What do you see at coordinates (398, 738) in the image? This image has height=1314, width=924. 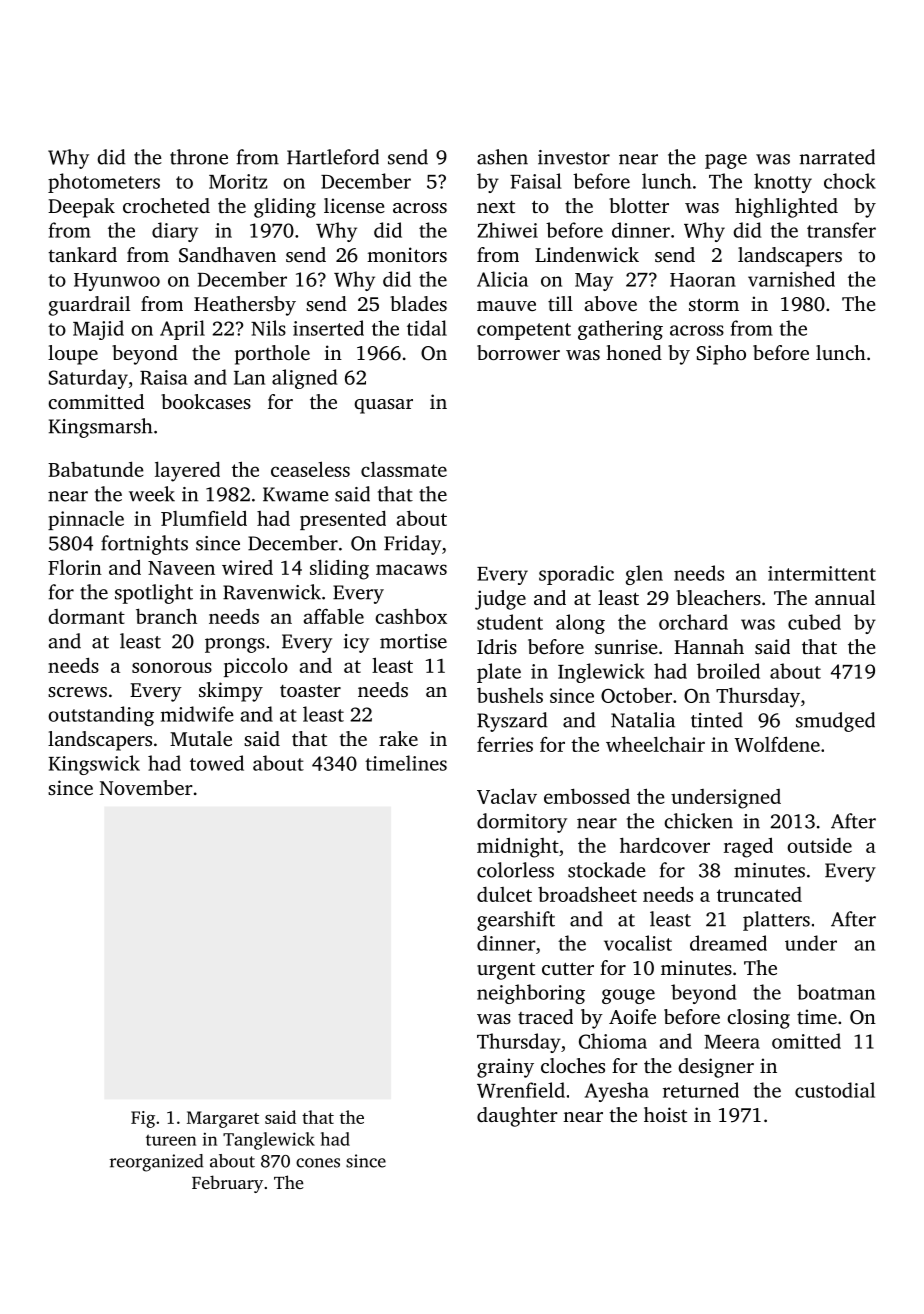 I see `rake` at bounding box center [398, 738].
